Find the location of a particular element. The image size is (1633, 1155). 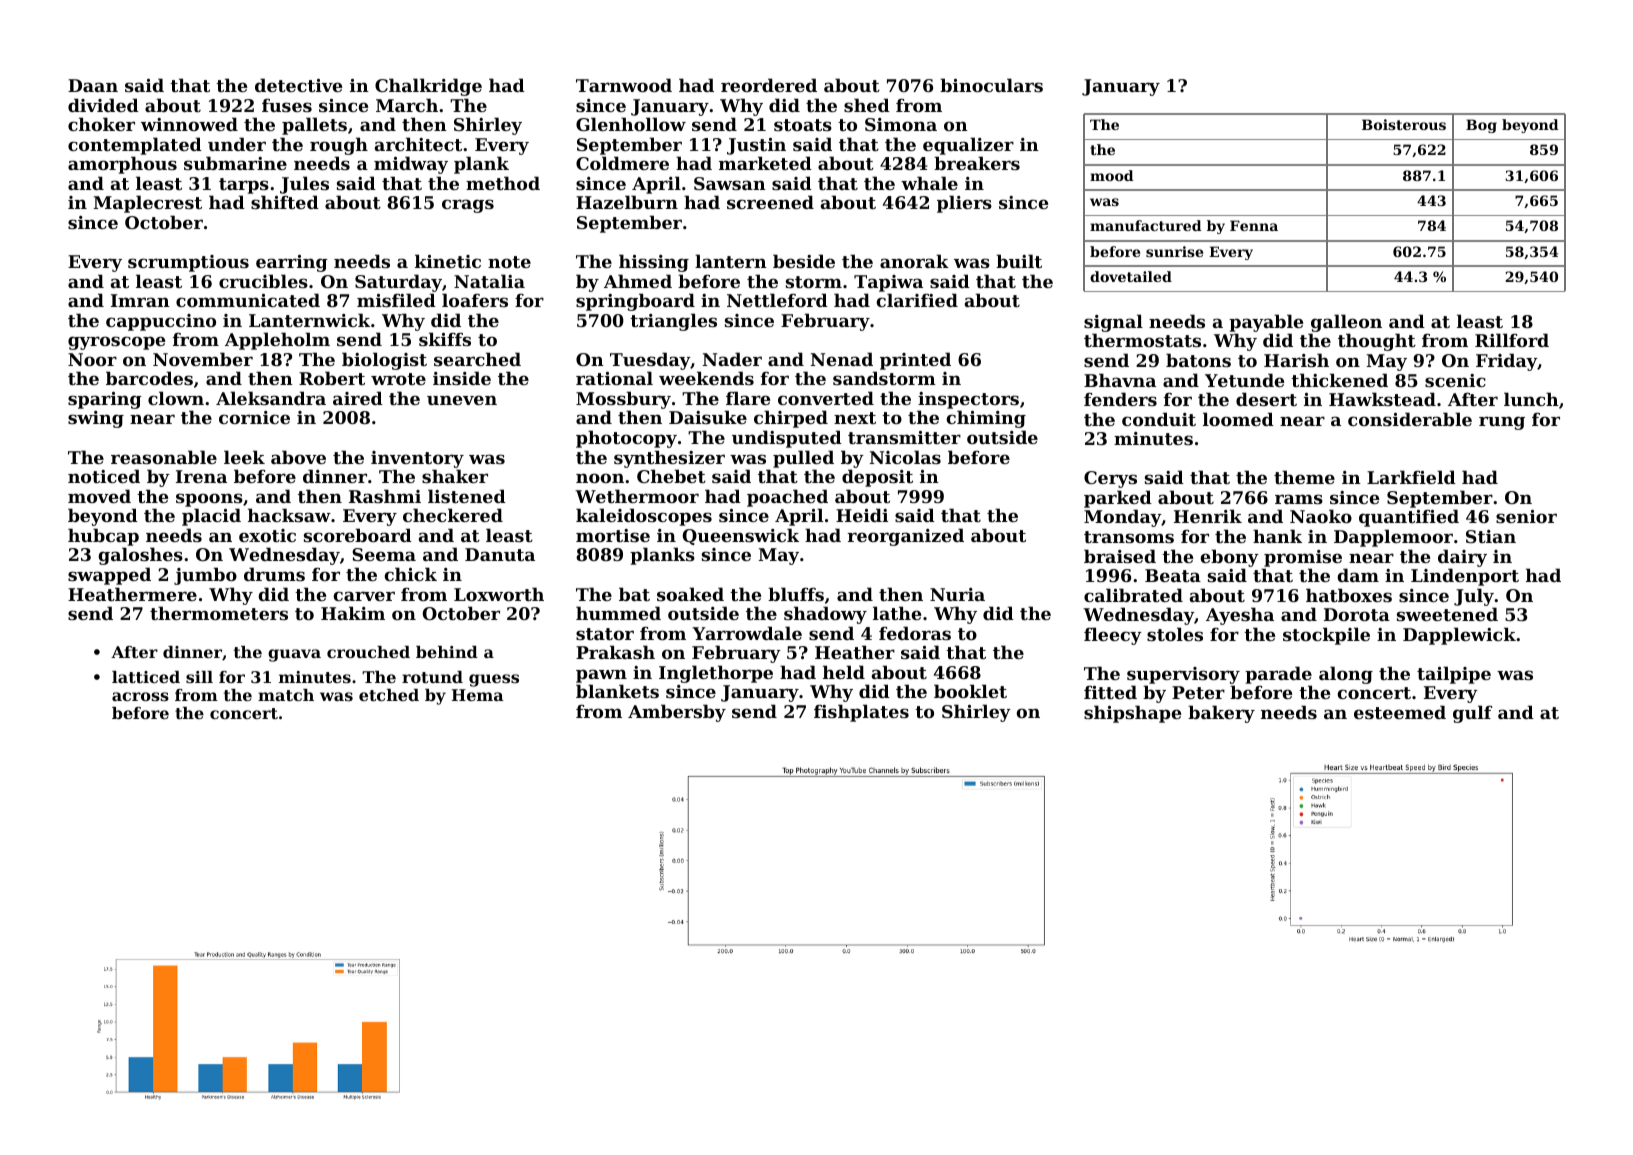

sunrise is located at coordinates (1174, 251).
